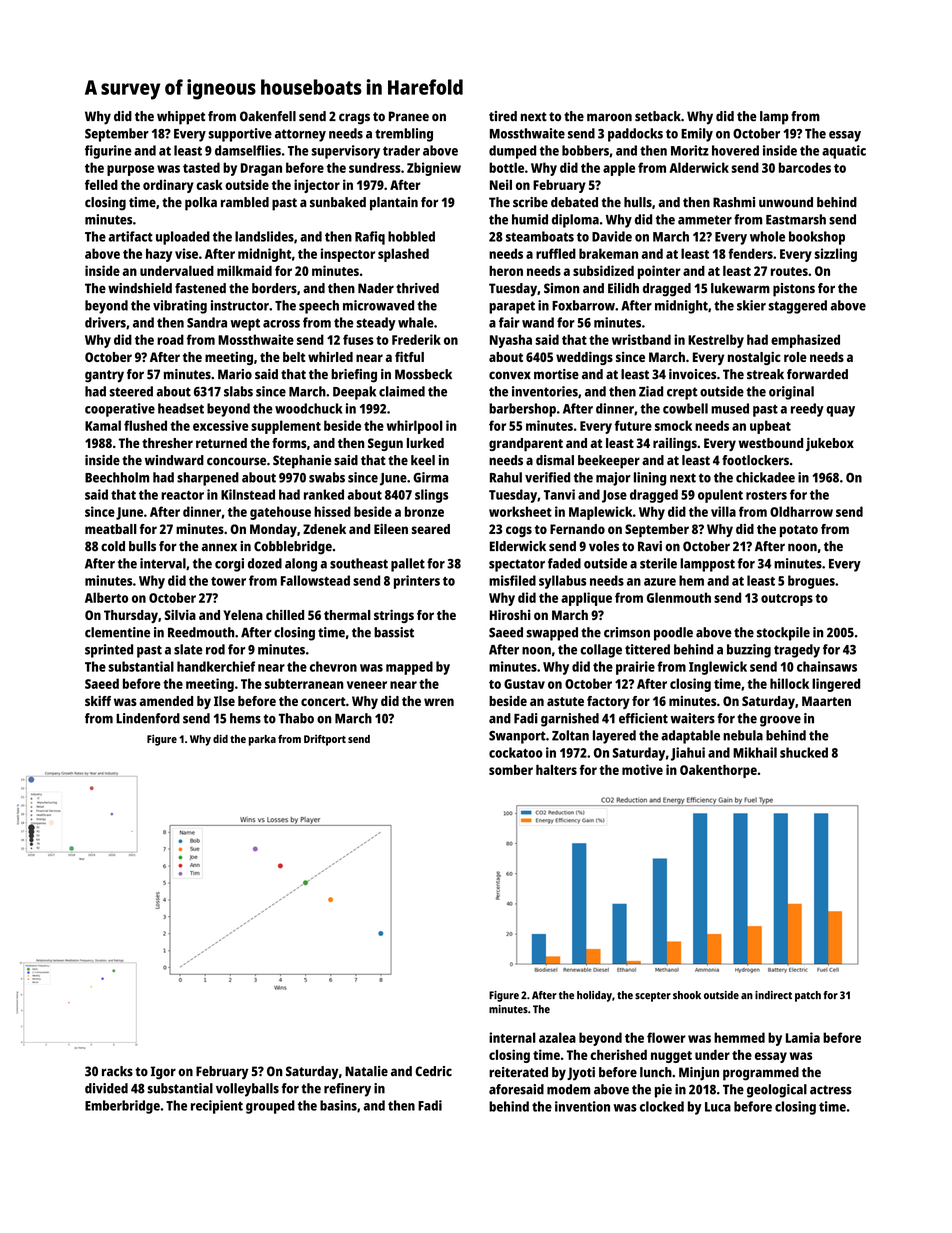 Image resolution: width=952 pixels, height=1233 pixels. I want to click on internal, so click(512, 1037).
